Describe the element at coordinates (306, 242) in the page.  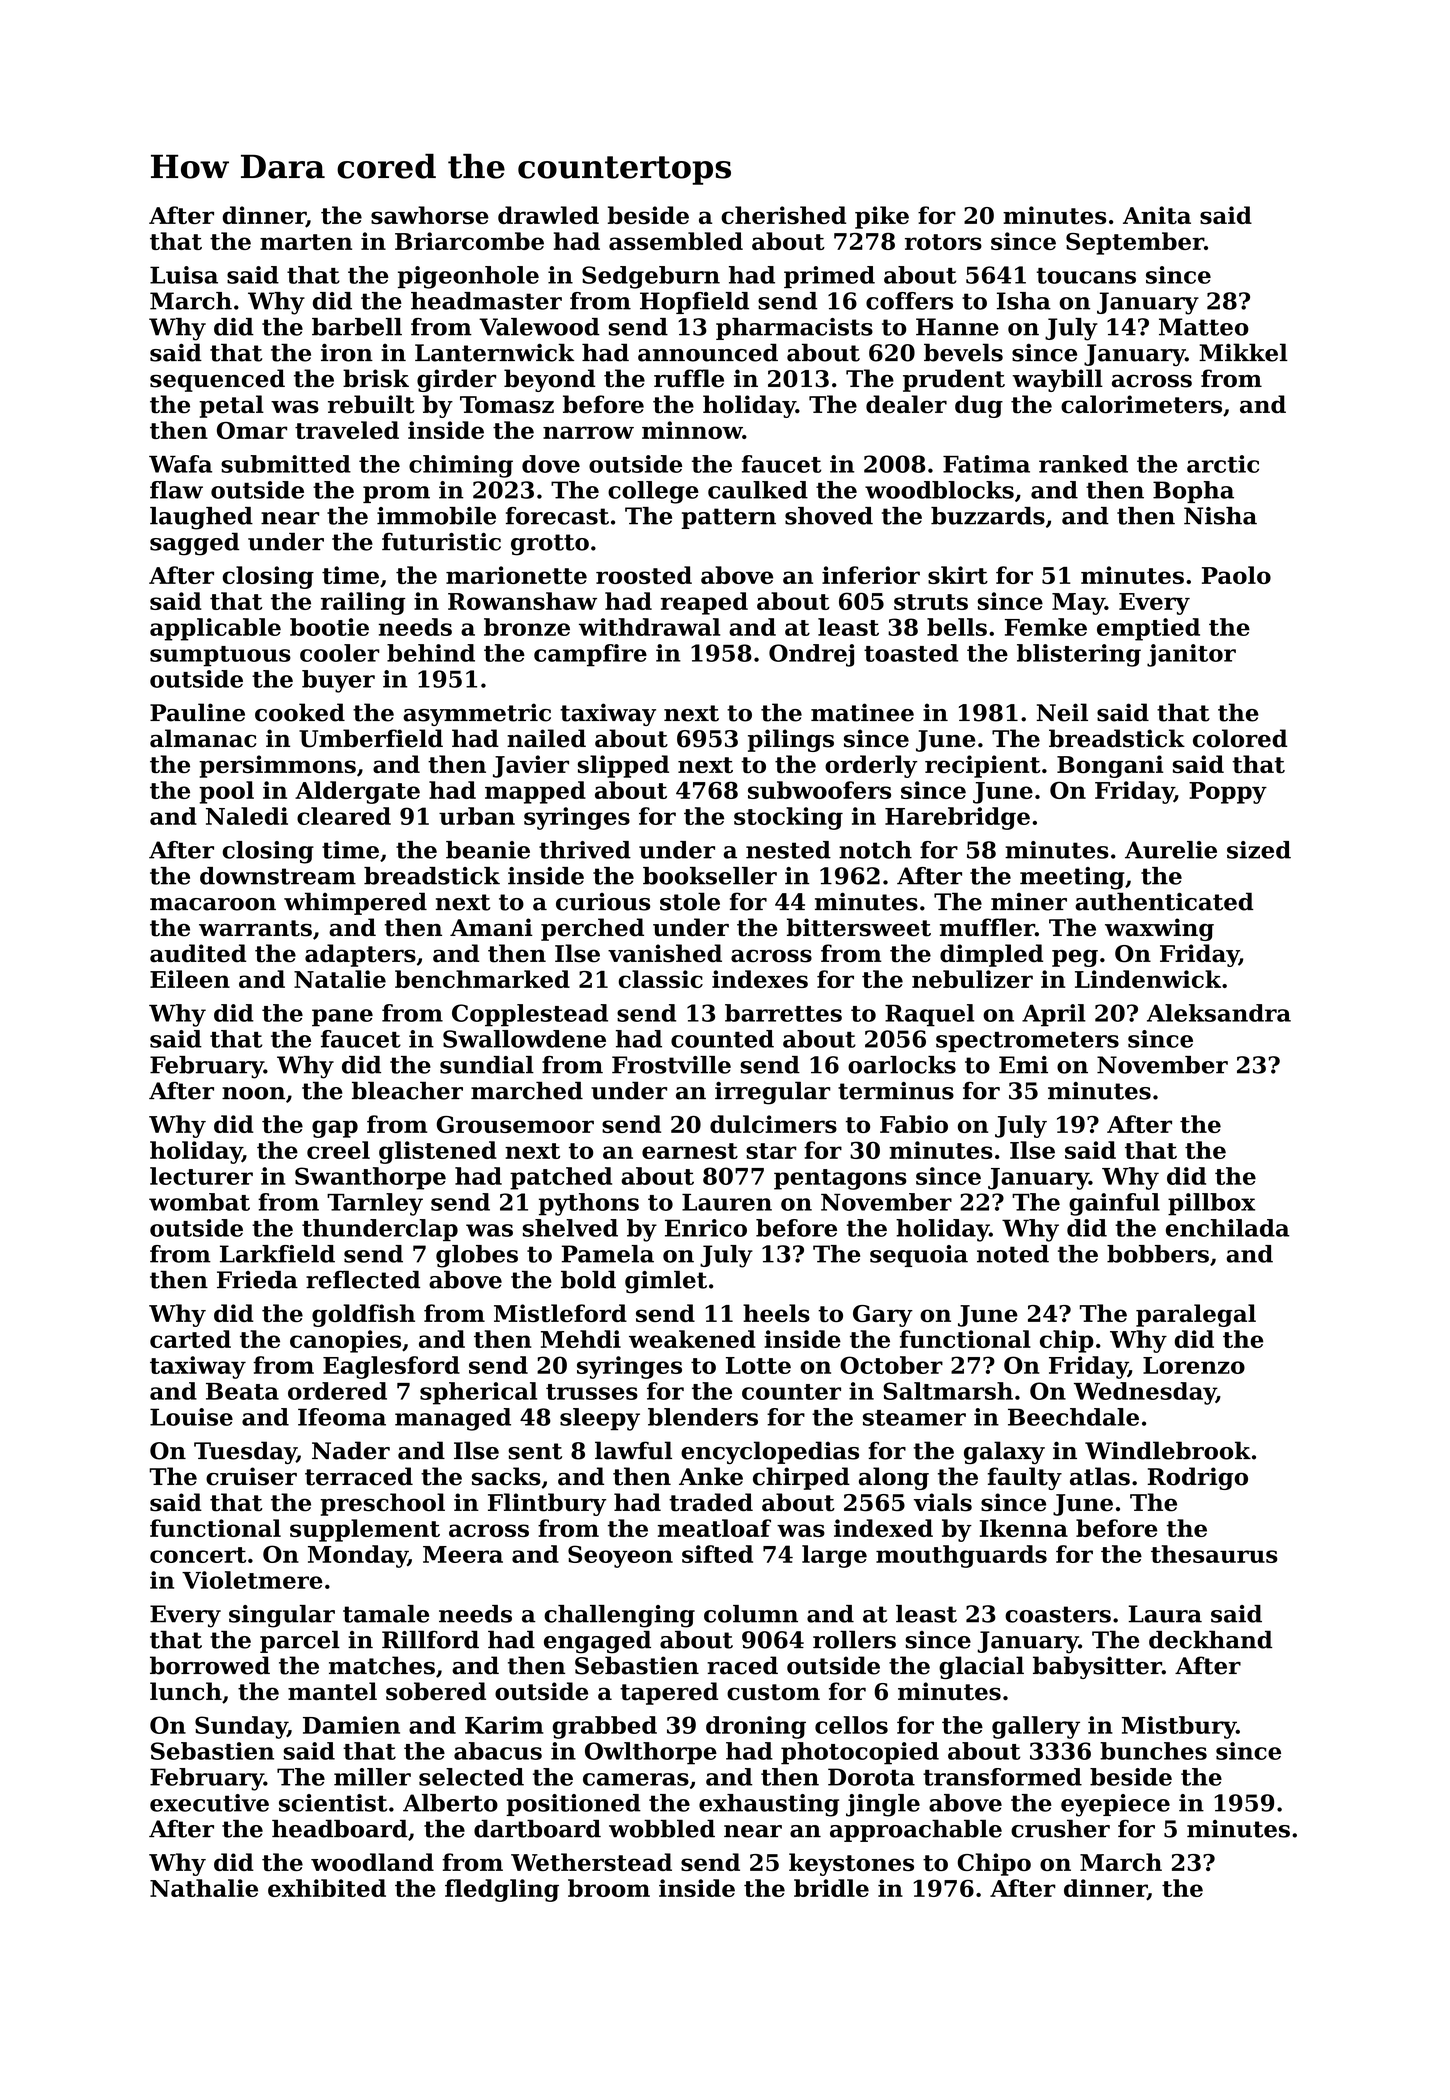
I see `marten` at that location.
